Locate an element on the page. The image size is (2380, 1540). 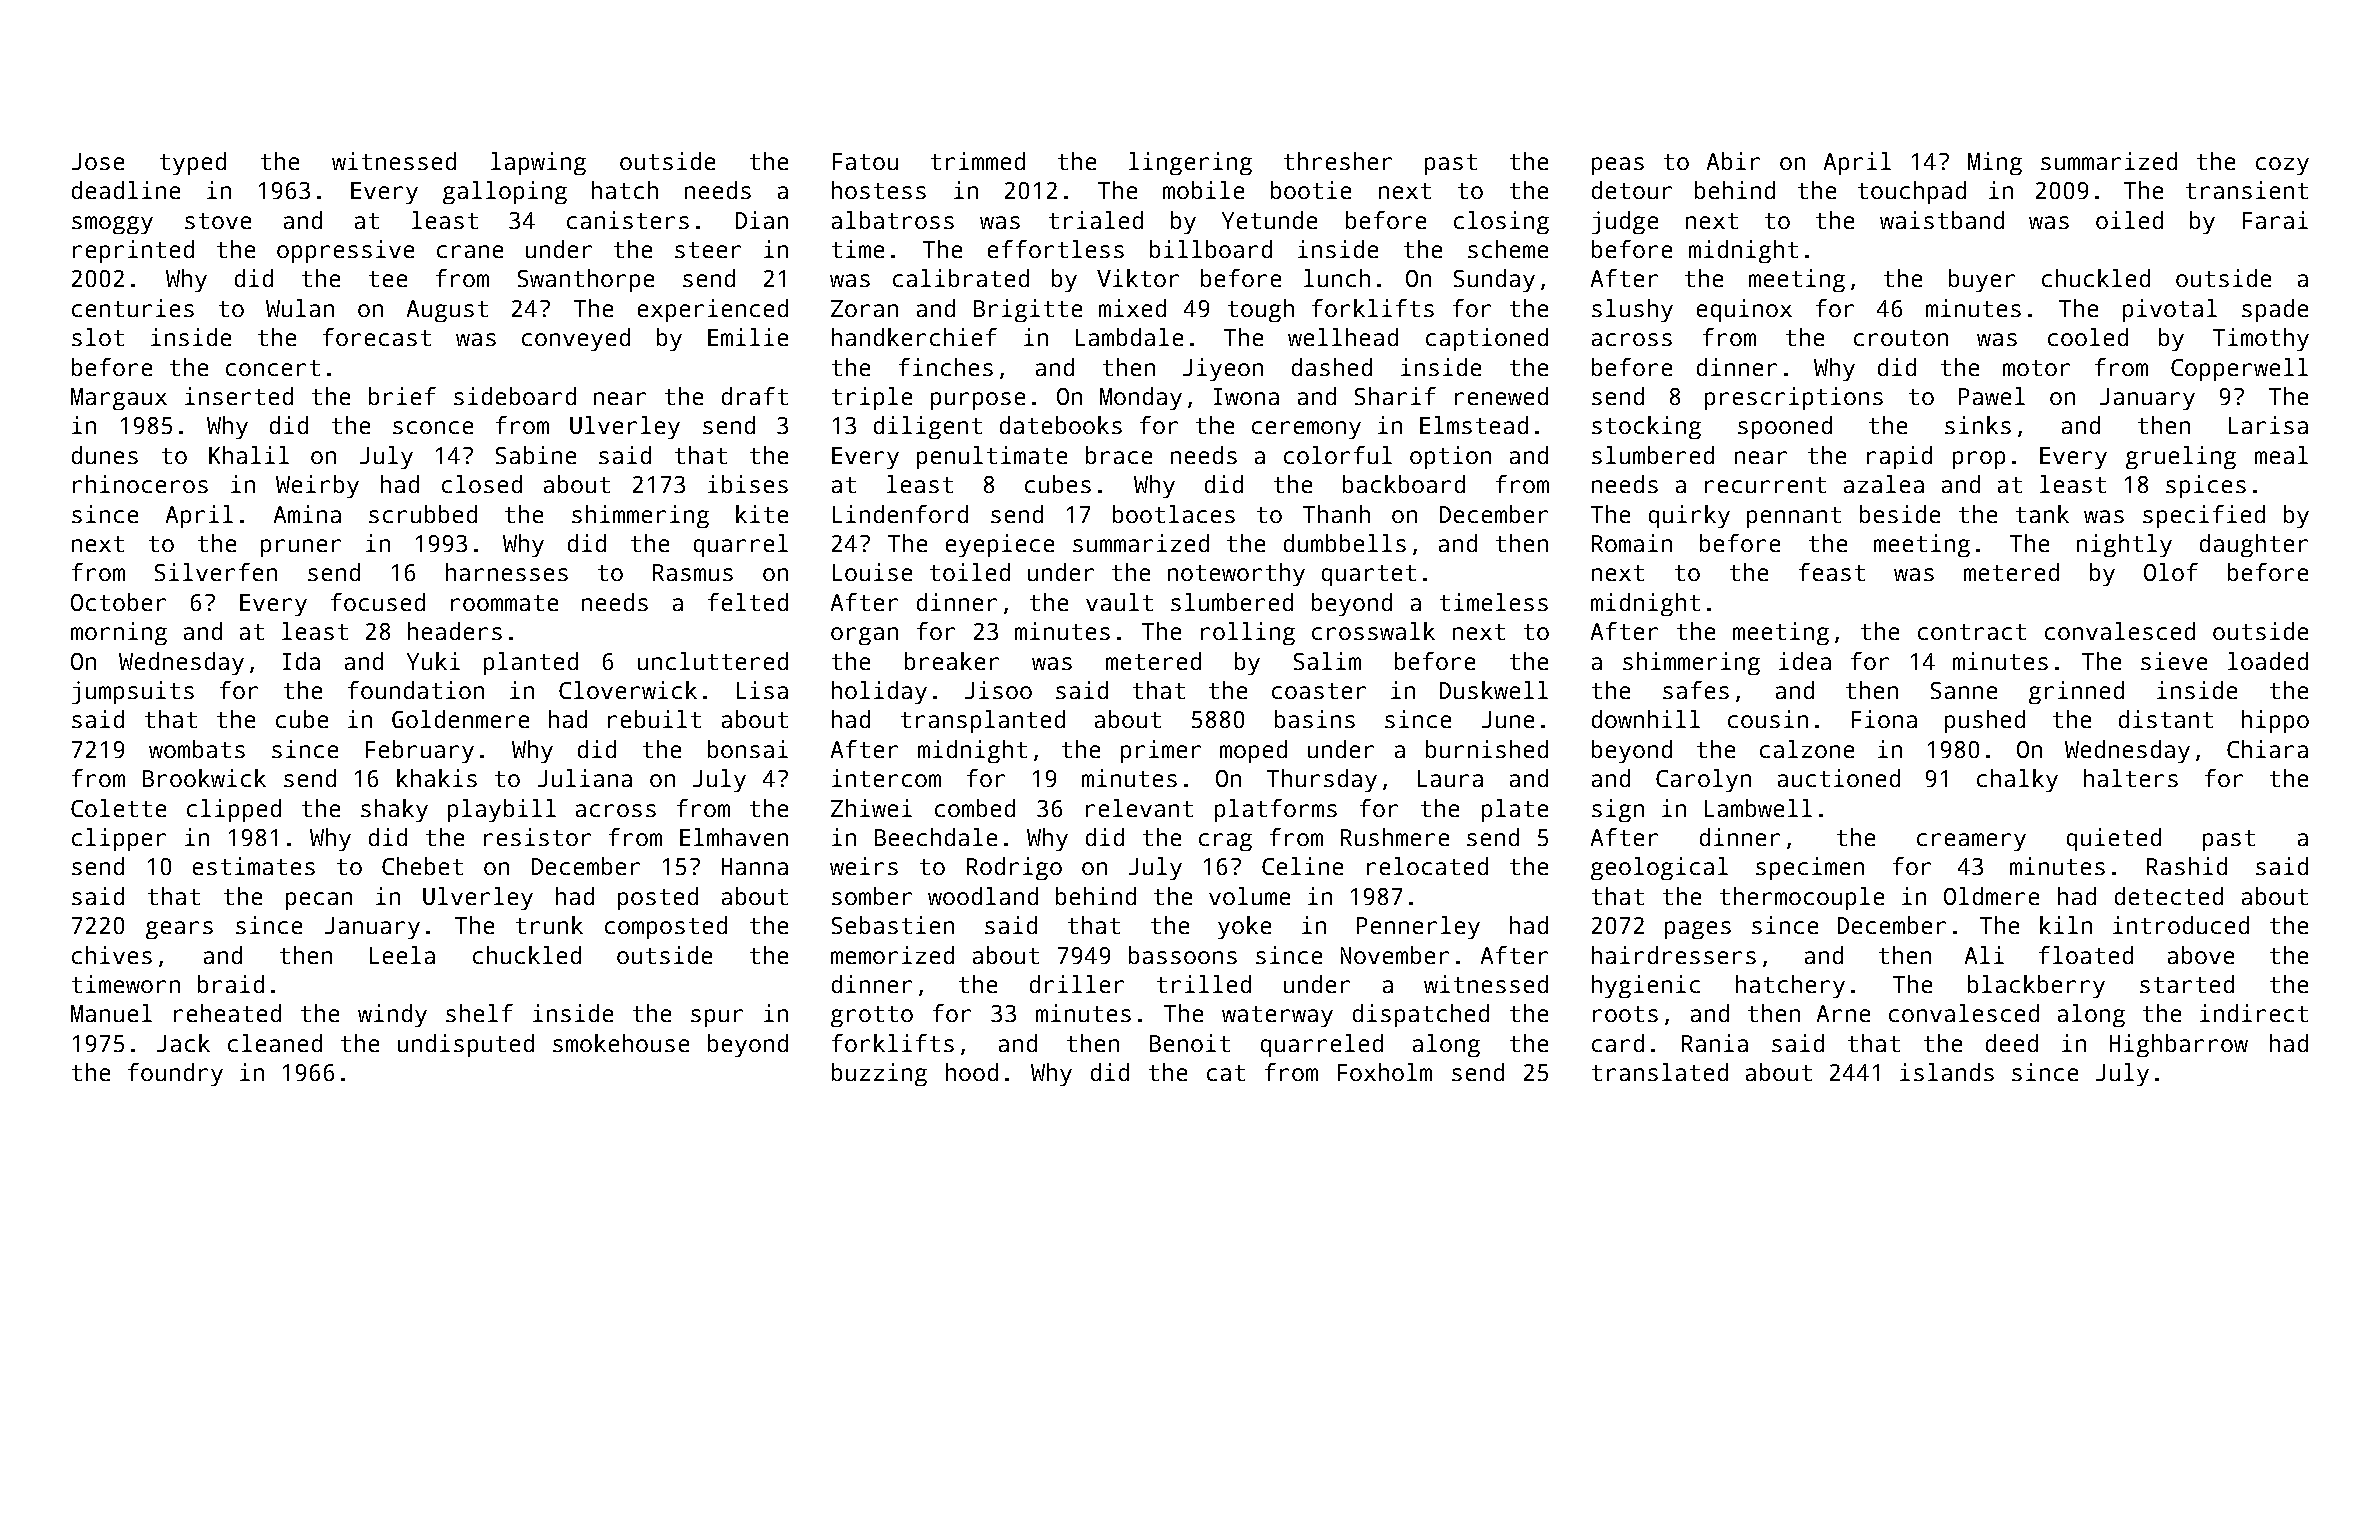
Swanthorpe is located at coordinates (586, 280).
